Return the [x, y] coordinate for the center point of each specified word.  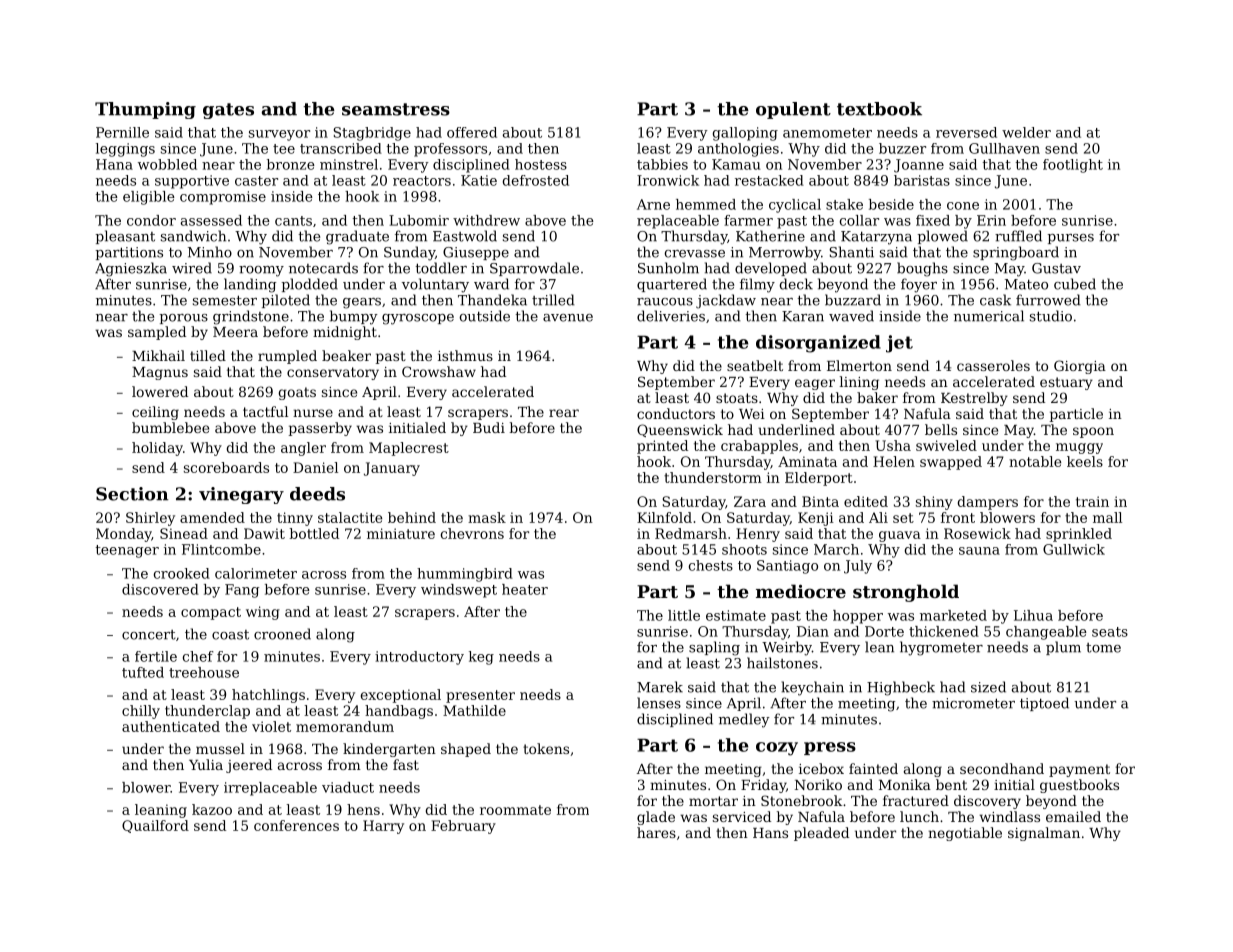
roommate [515, 810]
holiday [157, 449]
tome [1103, 648]
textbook [879, 109]
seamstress [396, 109]
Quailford [155, 826]
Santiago [787, 567]
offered [472, 132]
